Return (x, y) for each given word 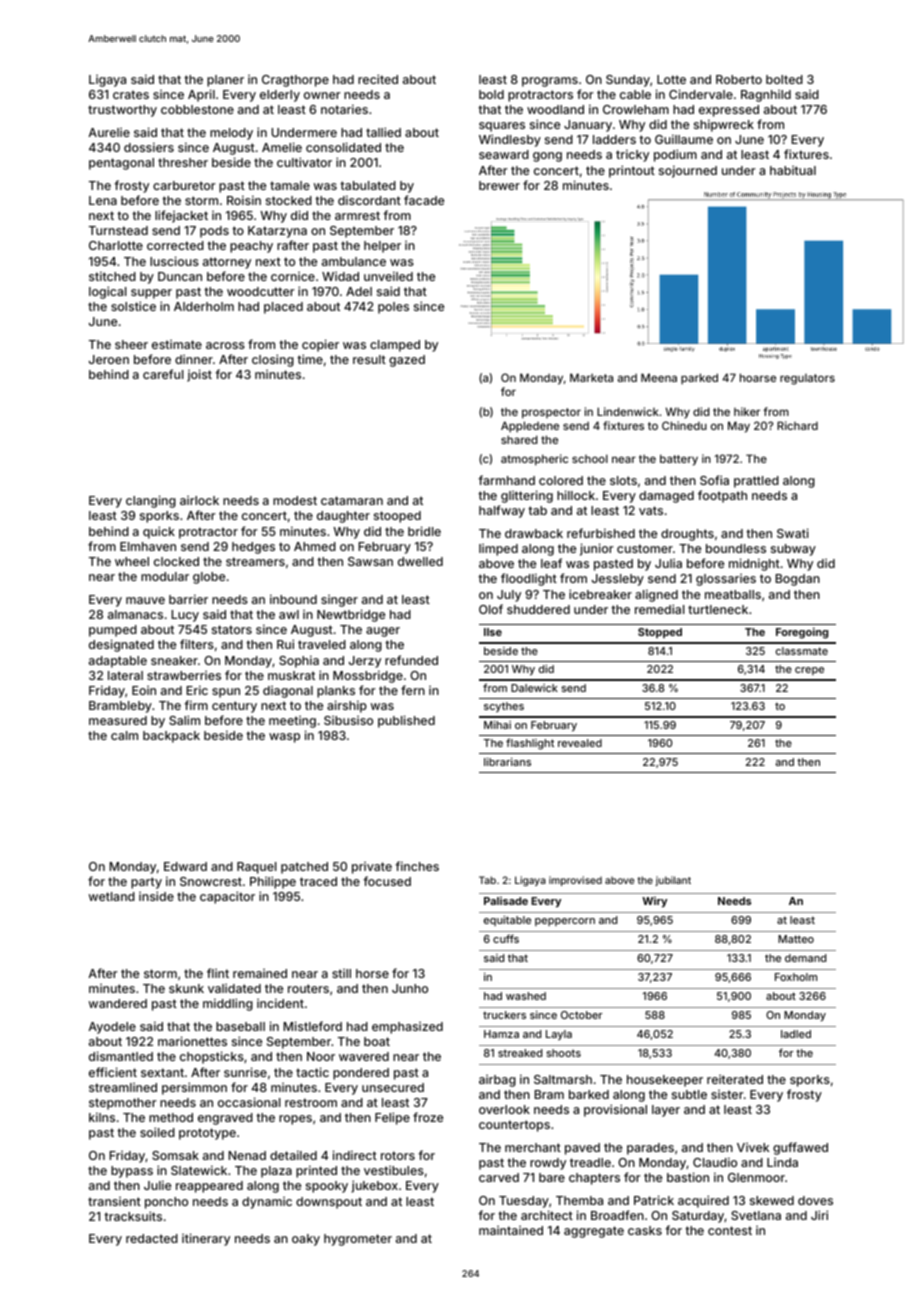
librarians (507, 762)
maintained (511, 1230)
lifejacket (181, 216)
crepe (809, 671)
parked (699, 379)
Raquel (256, 868)
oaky (306, 1240)
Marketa (591, 377)
